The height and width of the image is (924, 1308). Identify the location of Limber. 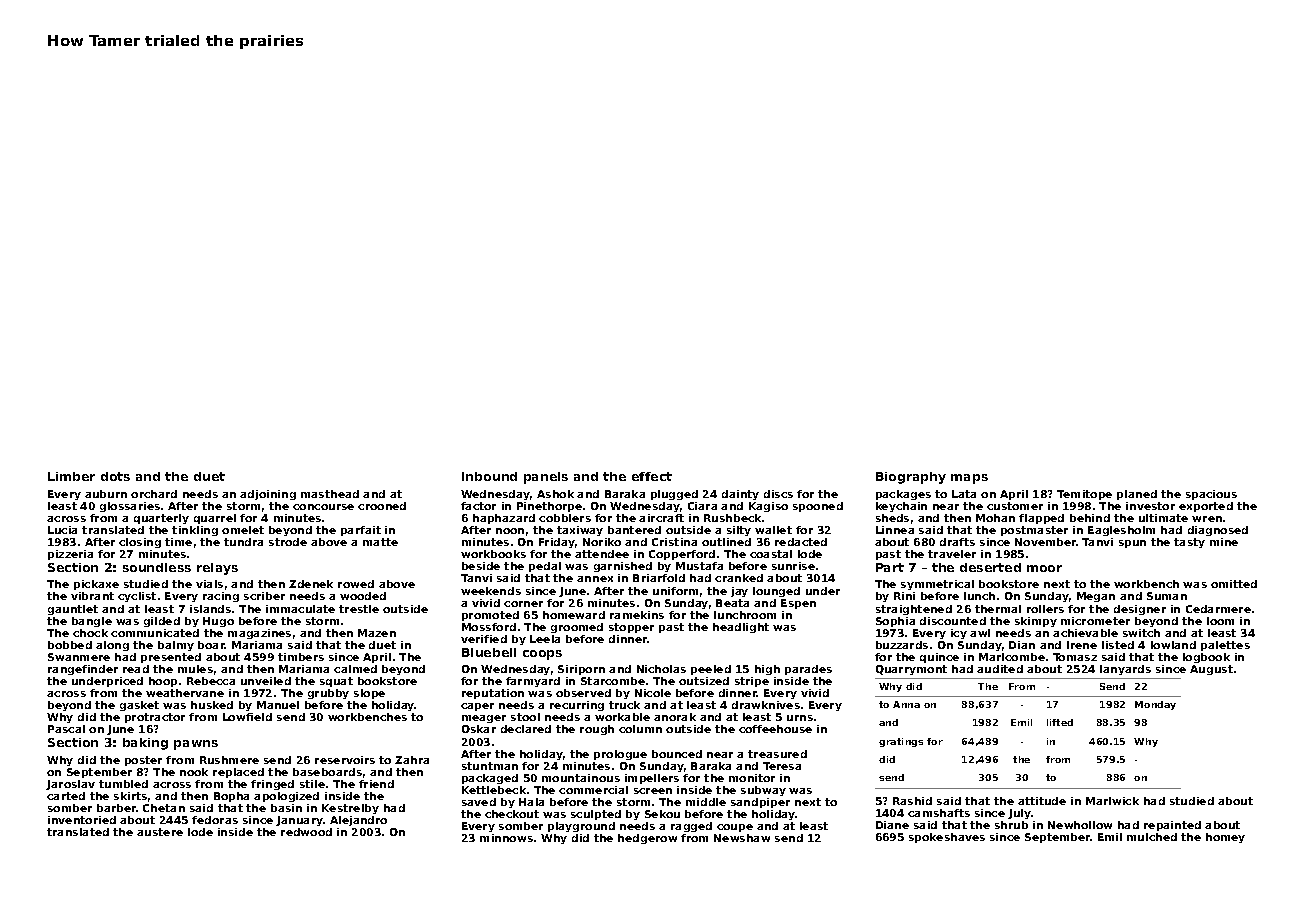
(71, 476).
